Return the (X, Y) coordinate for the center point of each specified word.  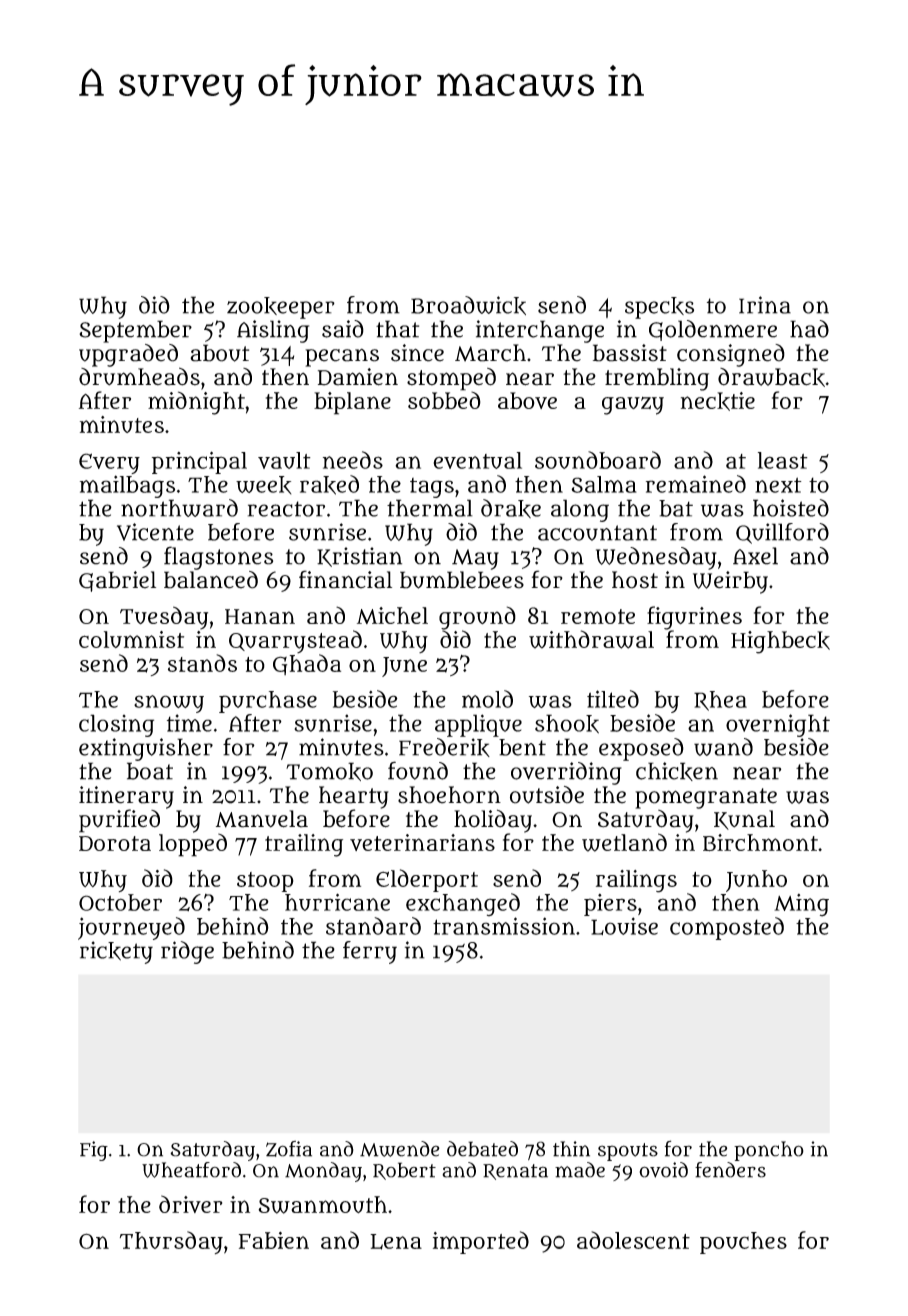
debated (482, 1149)
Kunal (744, 820)
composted (727, 928)
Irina (765, 305)
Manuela (262, 819)
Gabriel (117, 581)
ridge (187, 952)
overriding (566, 773)
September (135, 331)
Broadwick (468, 305)
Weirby (730, 582)
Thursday (171, 1242)
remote (598, 616)
